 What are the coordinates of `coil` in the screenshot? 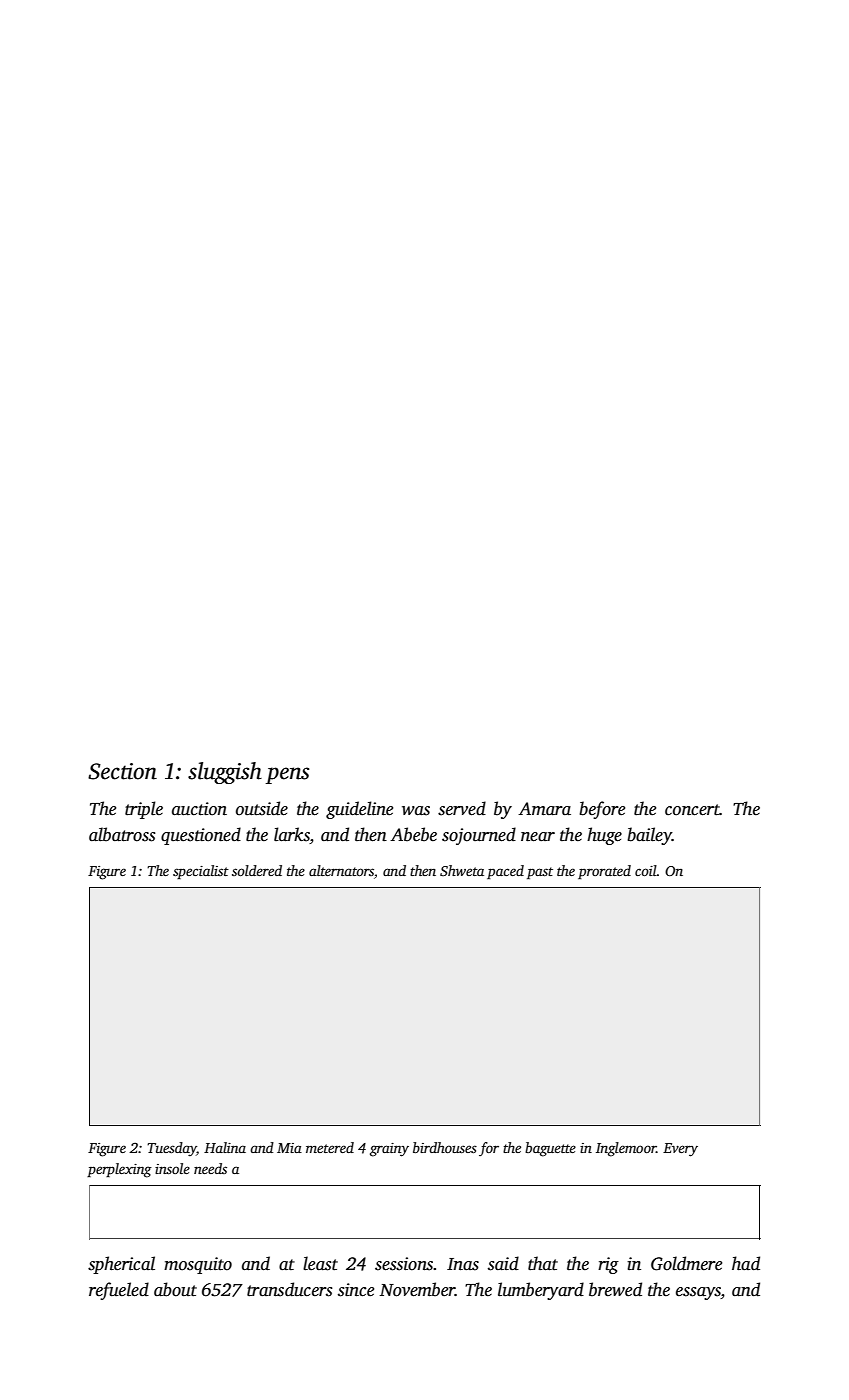 It's located at (646, 870).
